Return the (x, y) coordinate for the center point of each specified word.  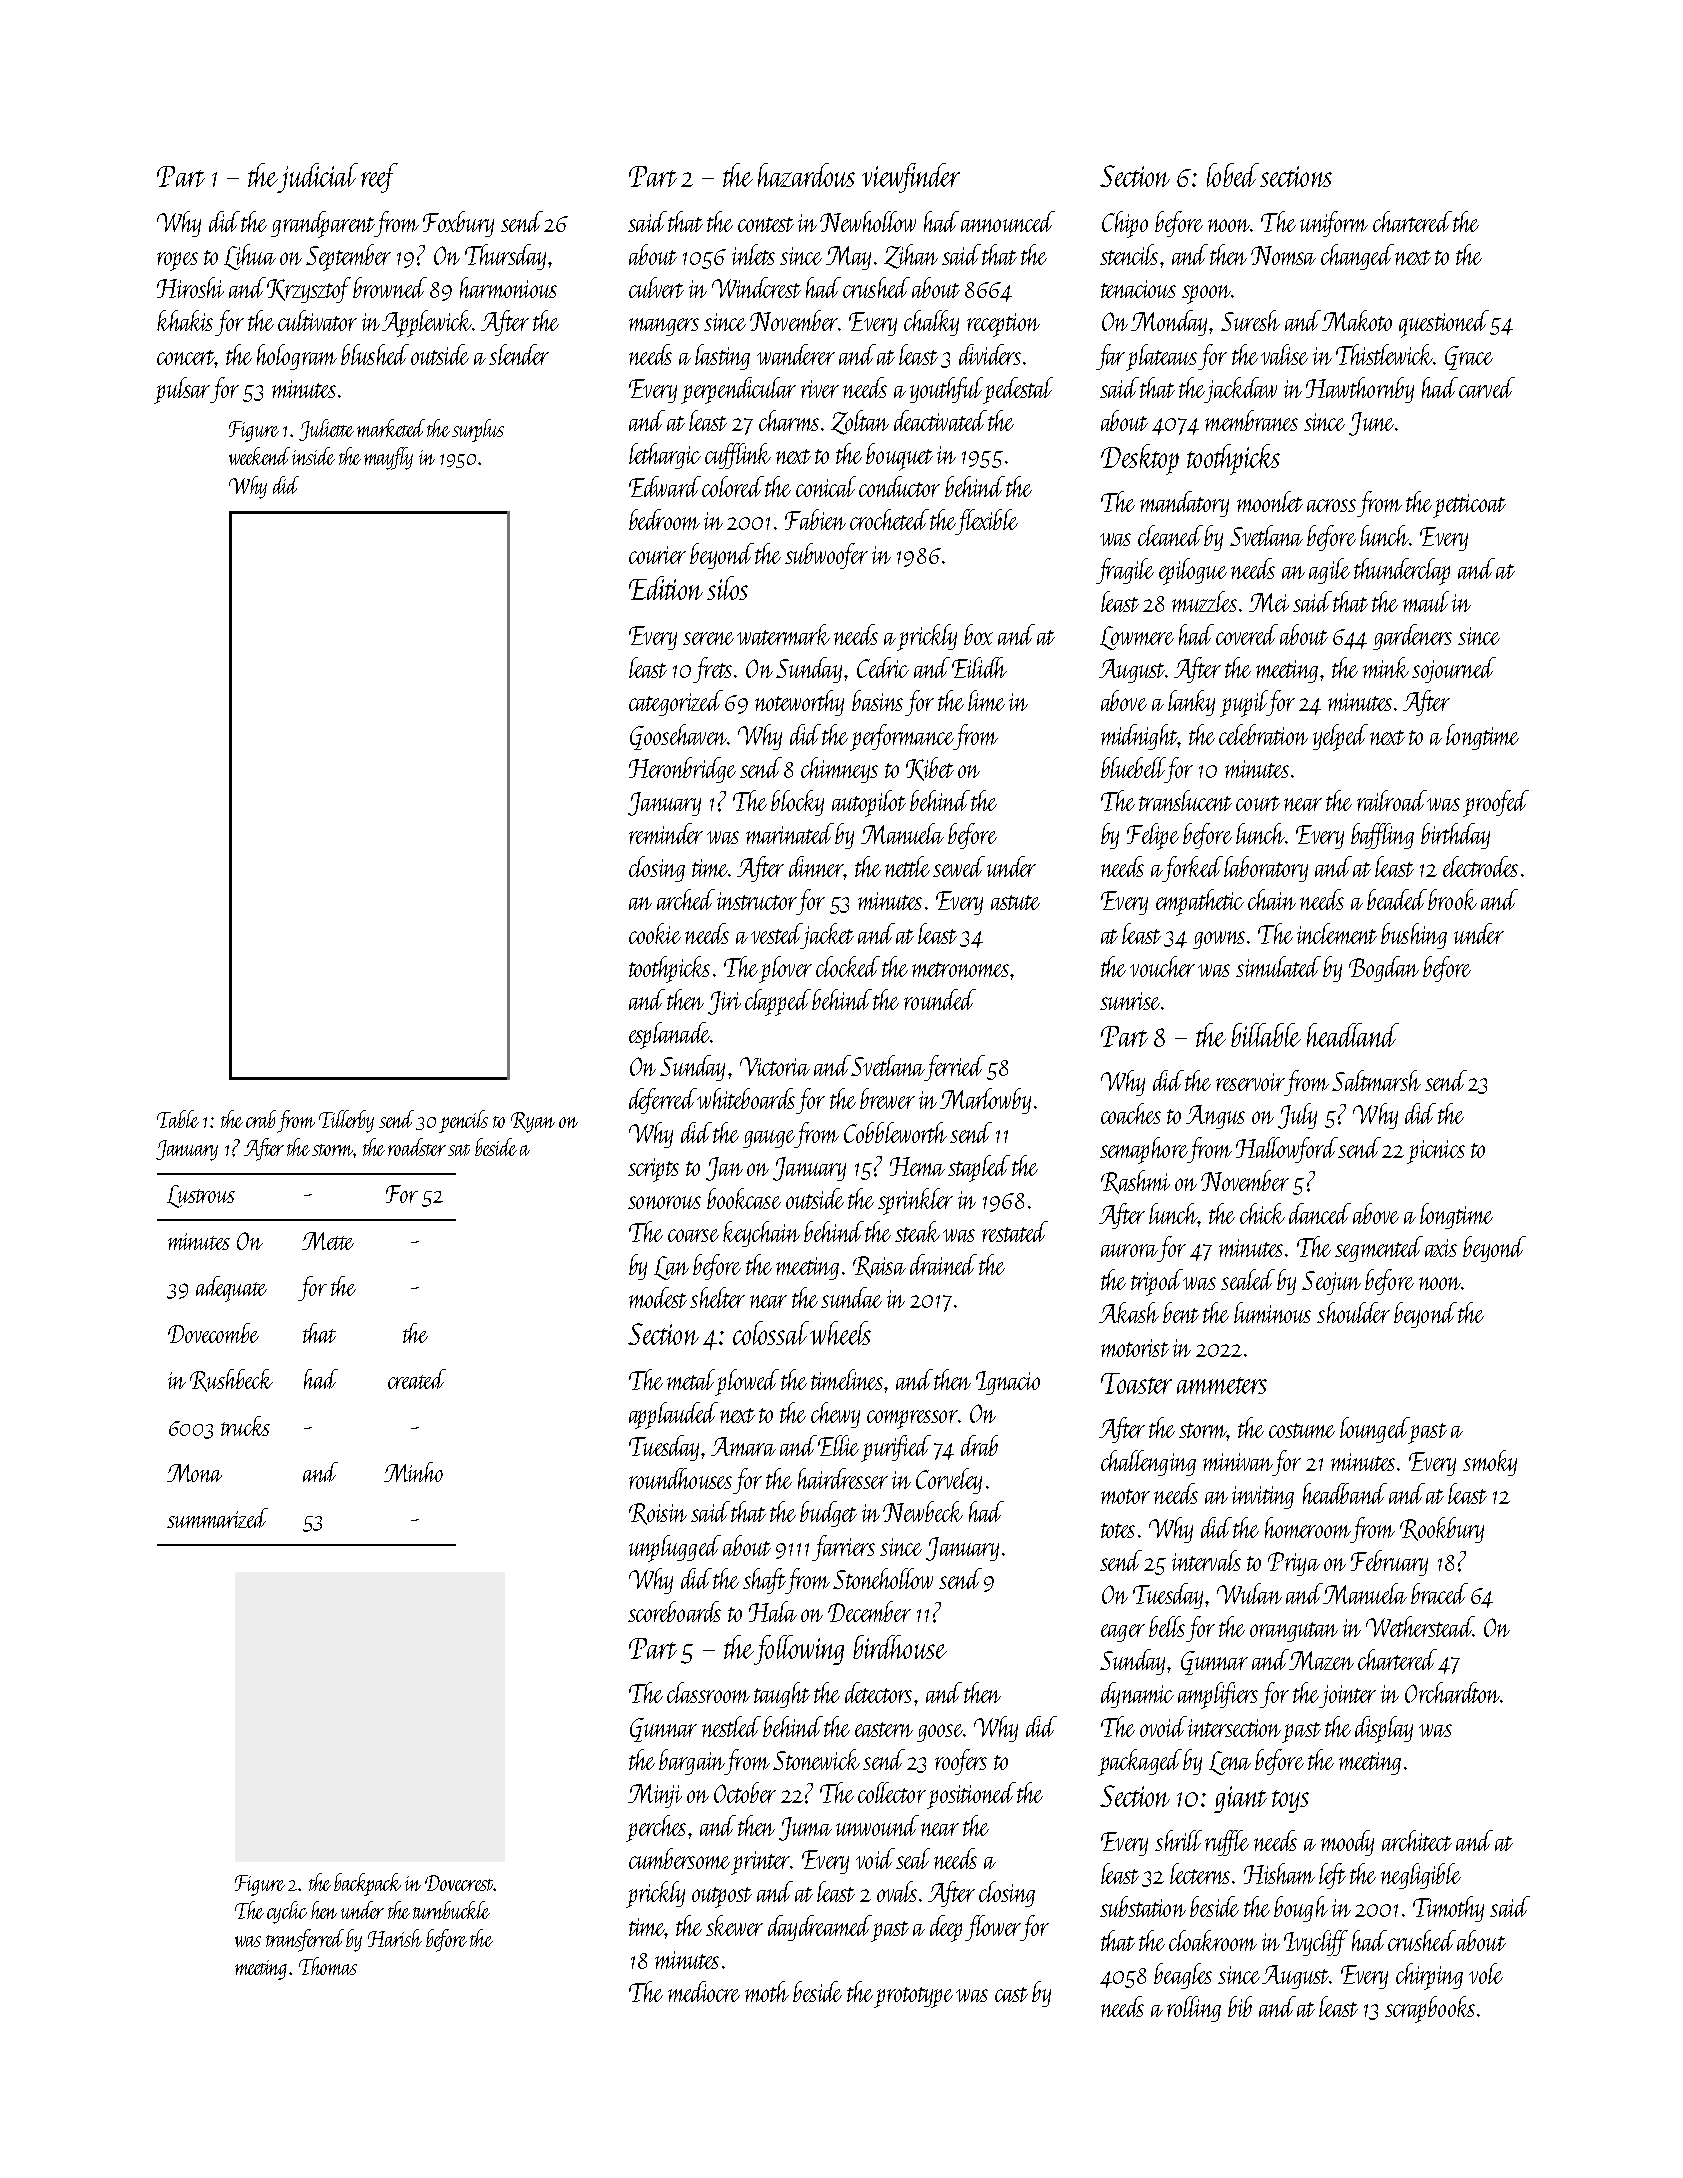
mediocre (704, 1991)
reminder (666, 833)
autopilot (869, 803)
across (1331, 505)
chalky (931, 323)
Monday (1169, 323)
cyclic (287, 1912)
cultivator (317, 320)
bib (1240, 2006)
